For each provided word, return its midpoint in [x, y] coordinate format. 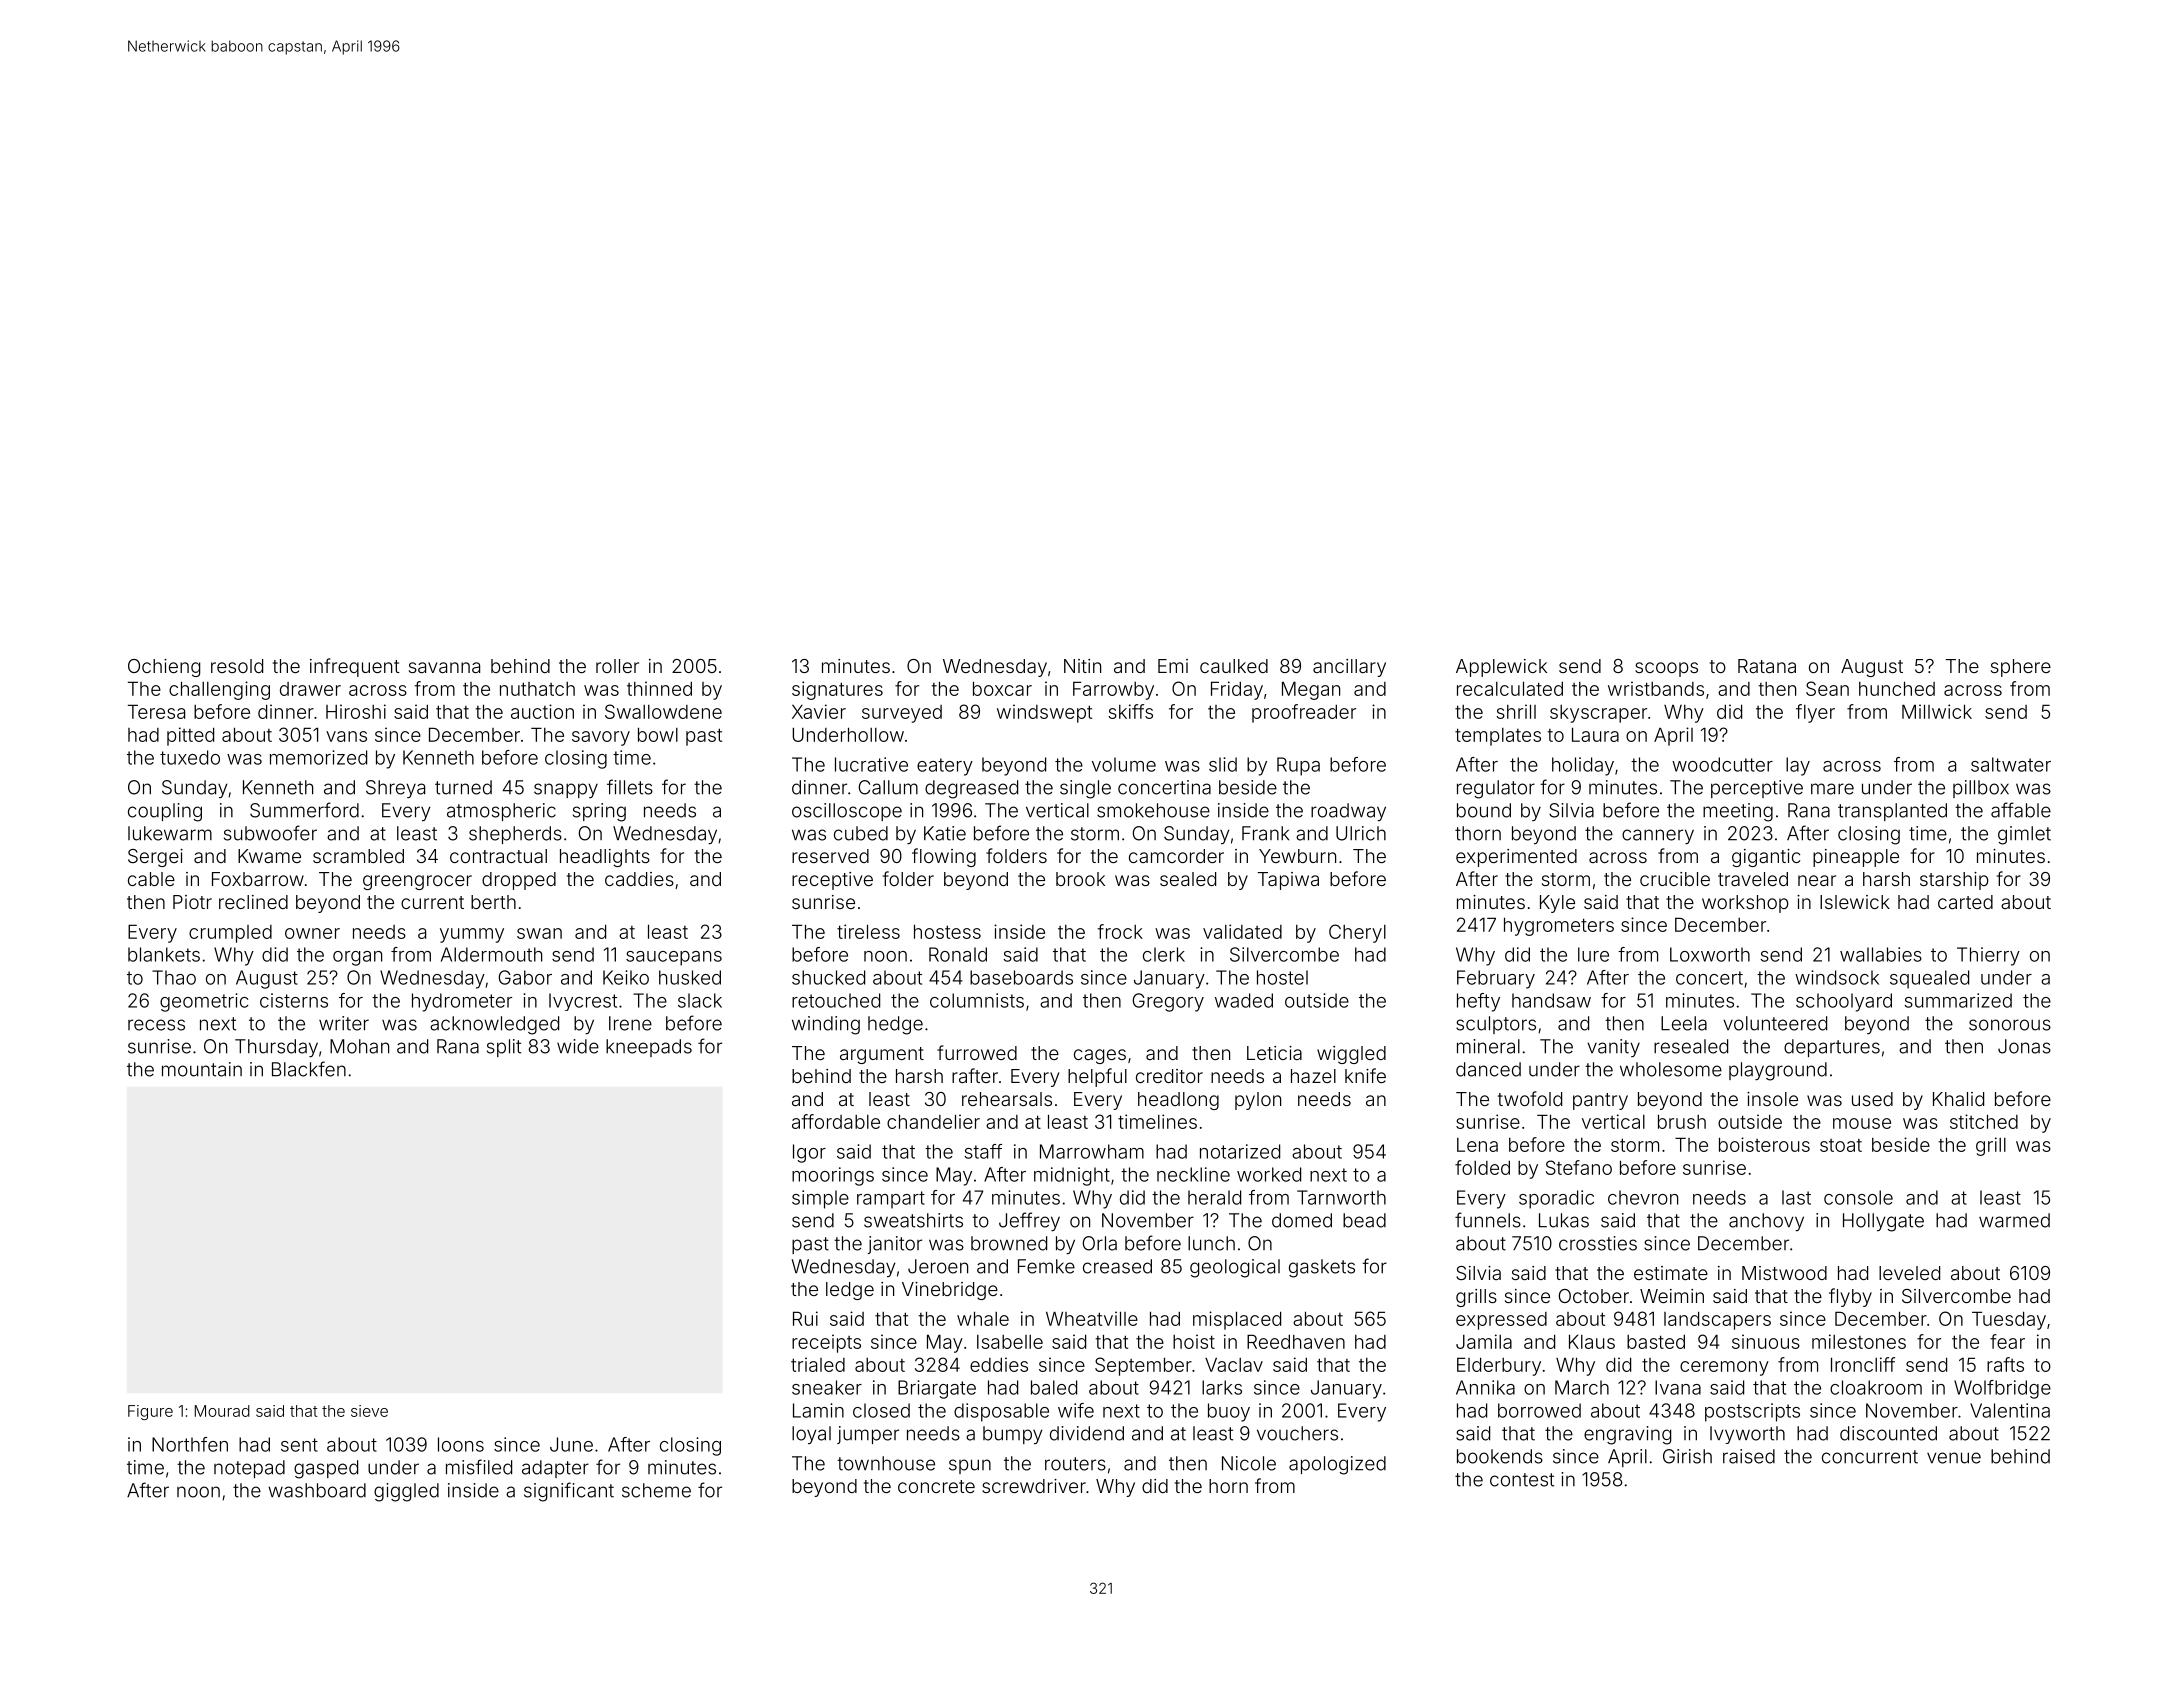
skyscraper [1598, 714]
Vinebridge [950, 1291]
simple [820, 1199]
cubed [861, 833]
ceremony [1724, 1368]
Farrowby [1113, 690]
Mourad [222, 1411]
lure [1593, 954]
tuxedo [190, 757]
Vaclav [1234, 1364]
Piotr [192, 902]
